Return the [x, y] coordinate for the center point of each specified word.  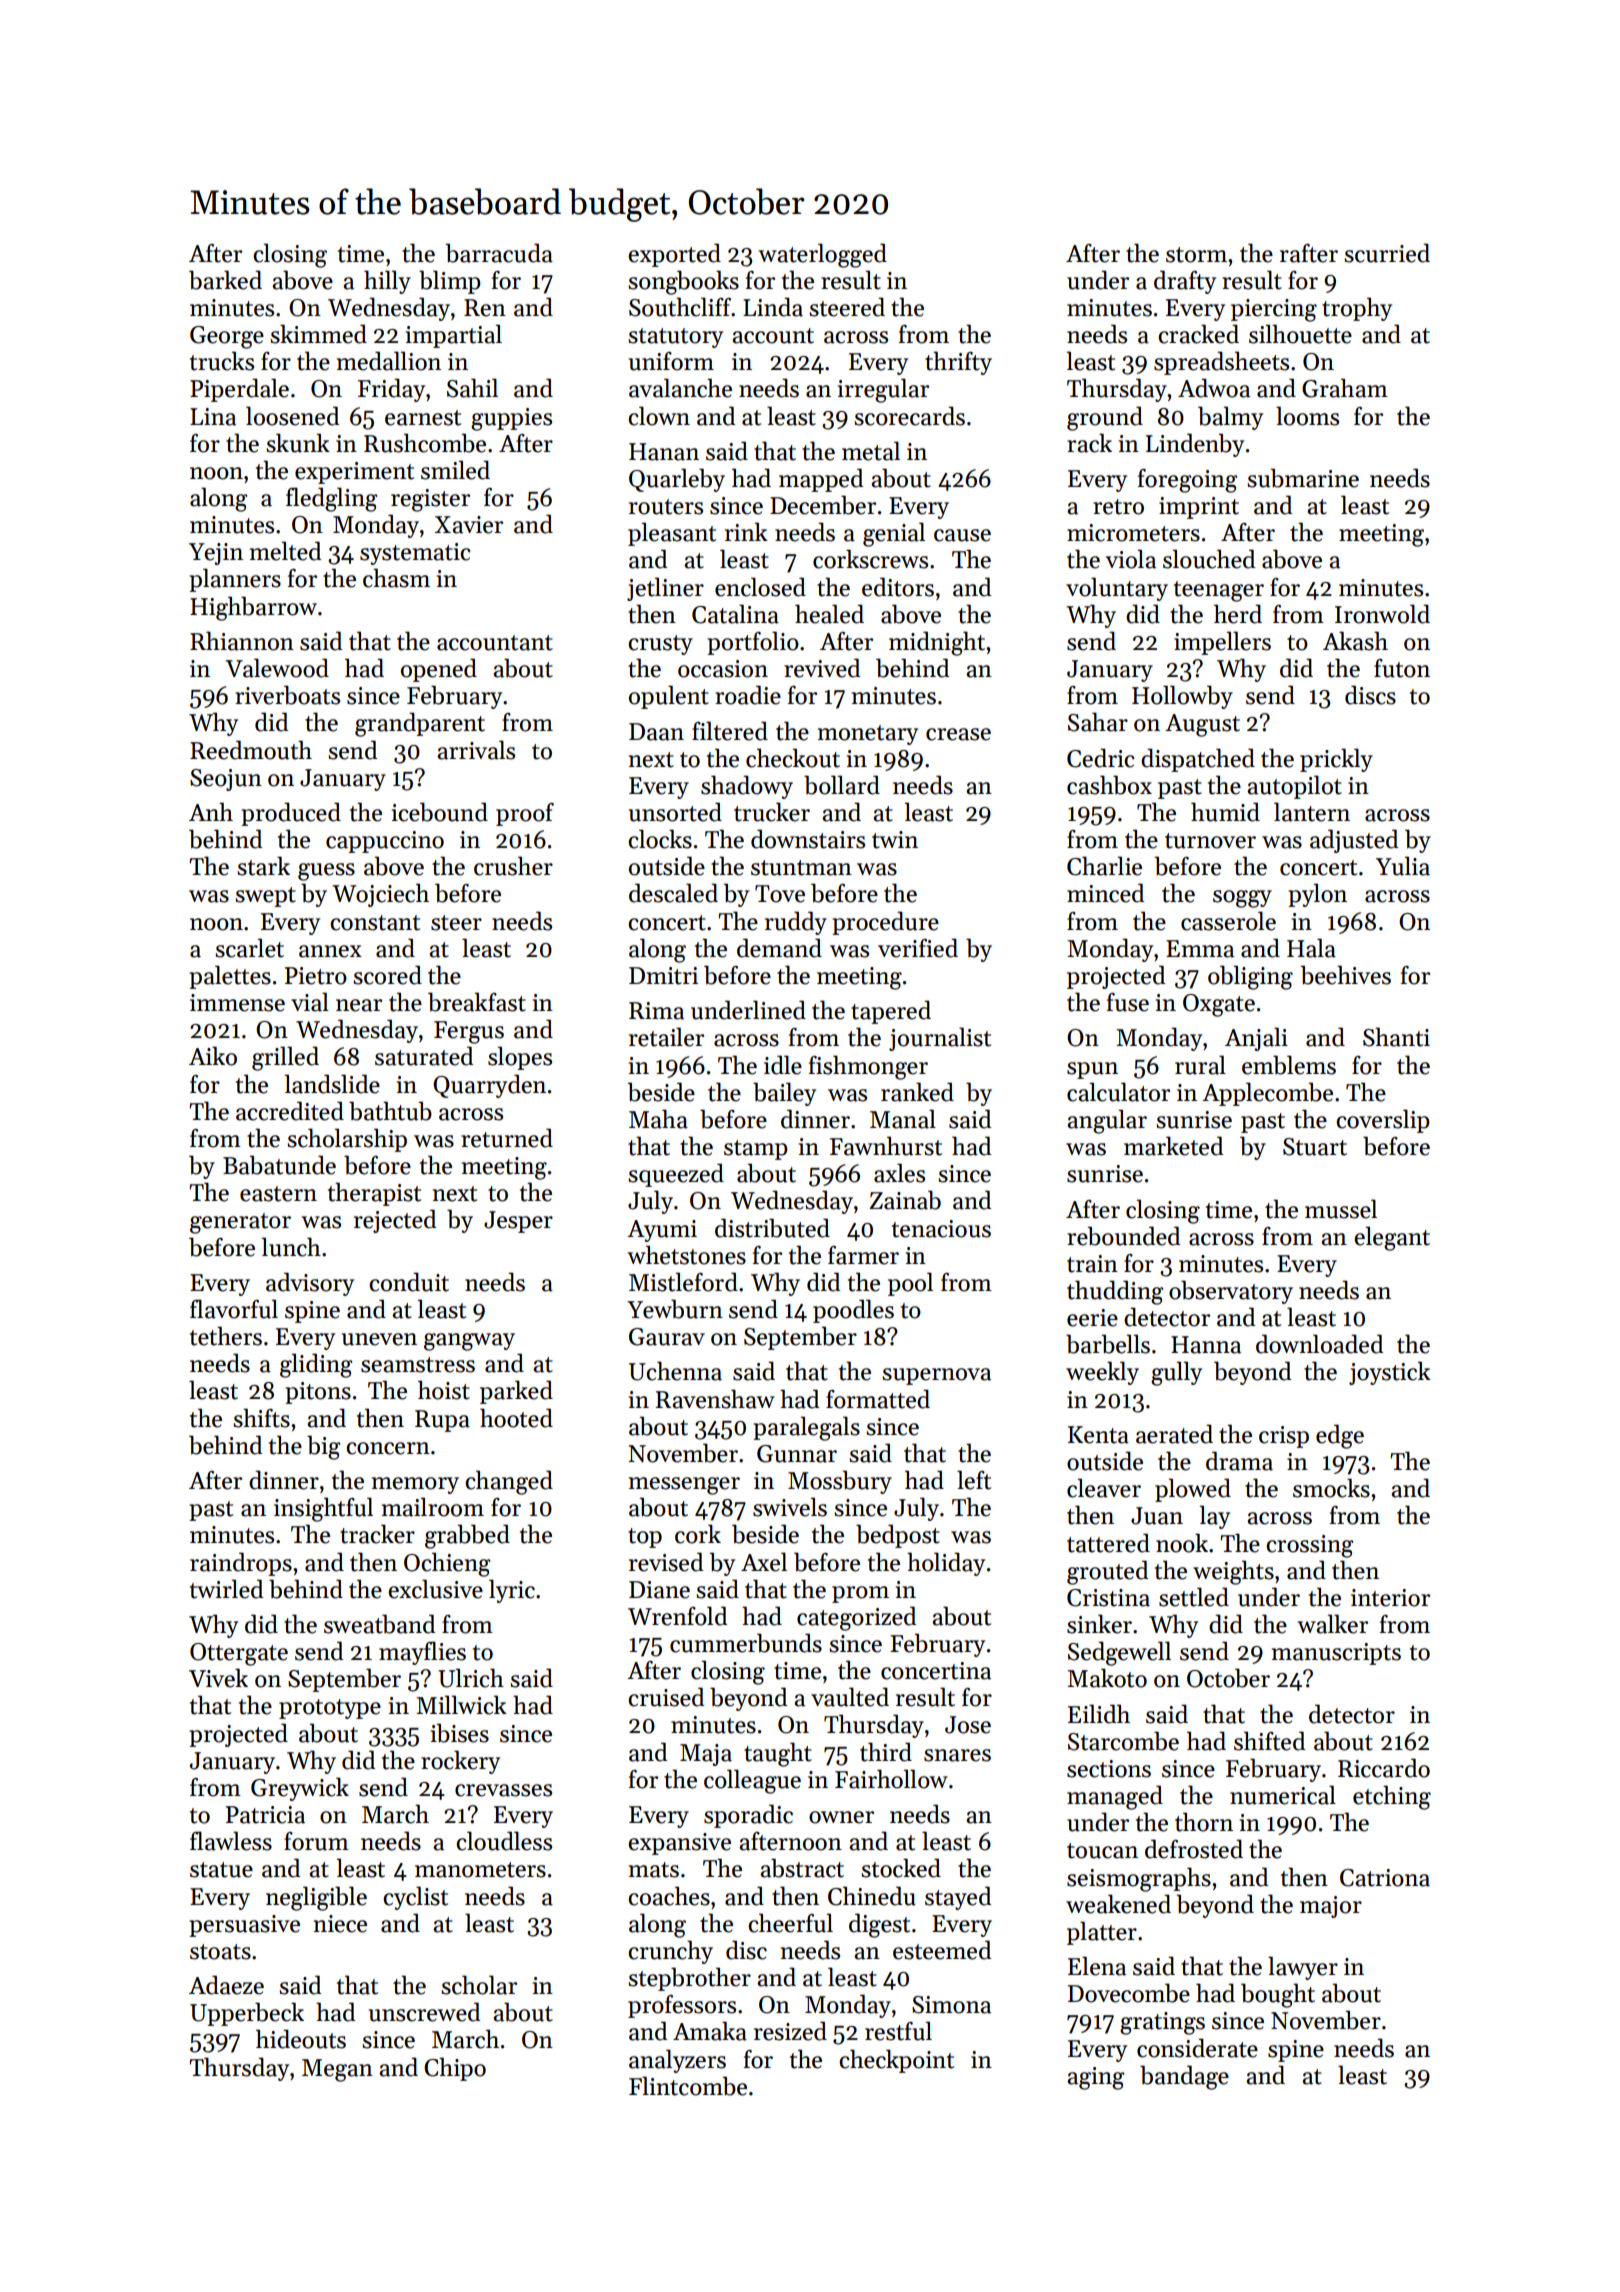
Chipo [455, 2069]
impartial [454, 336]
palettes [230, 977]
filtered [730, 731]
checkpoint [896, 2061]
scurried [1387, 253]
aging [1095, 2078]
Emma [1200, 949]
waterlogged [822, 255]
